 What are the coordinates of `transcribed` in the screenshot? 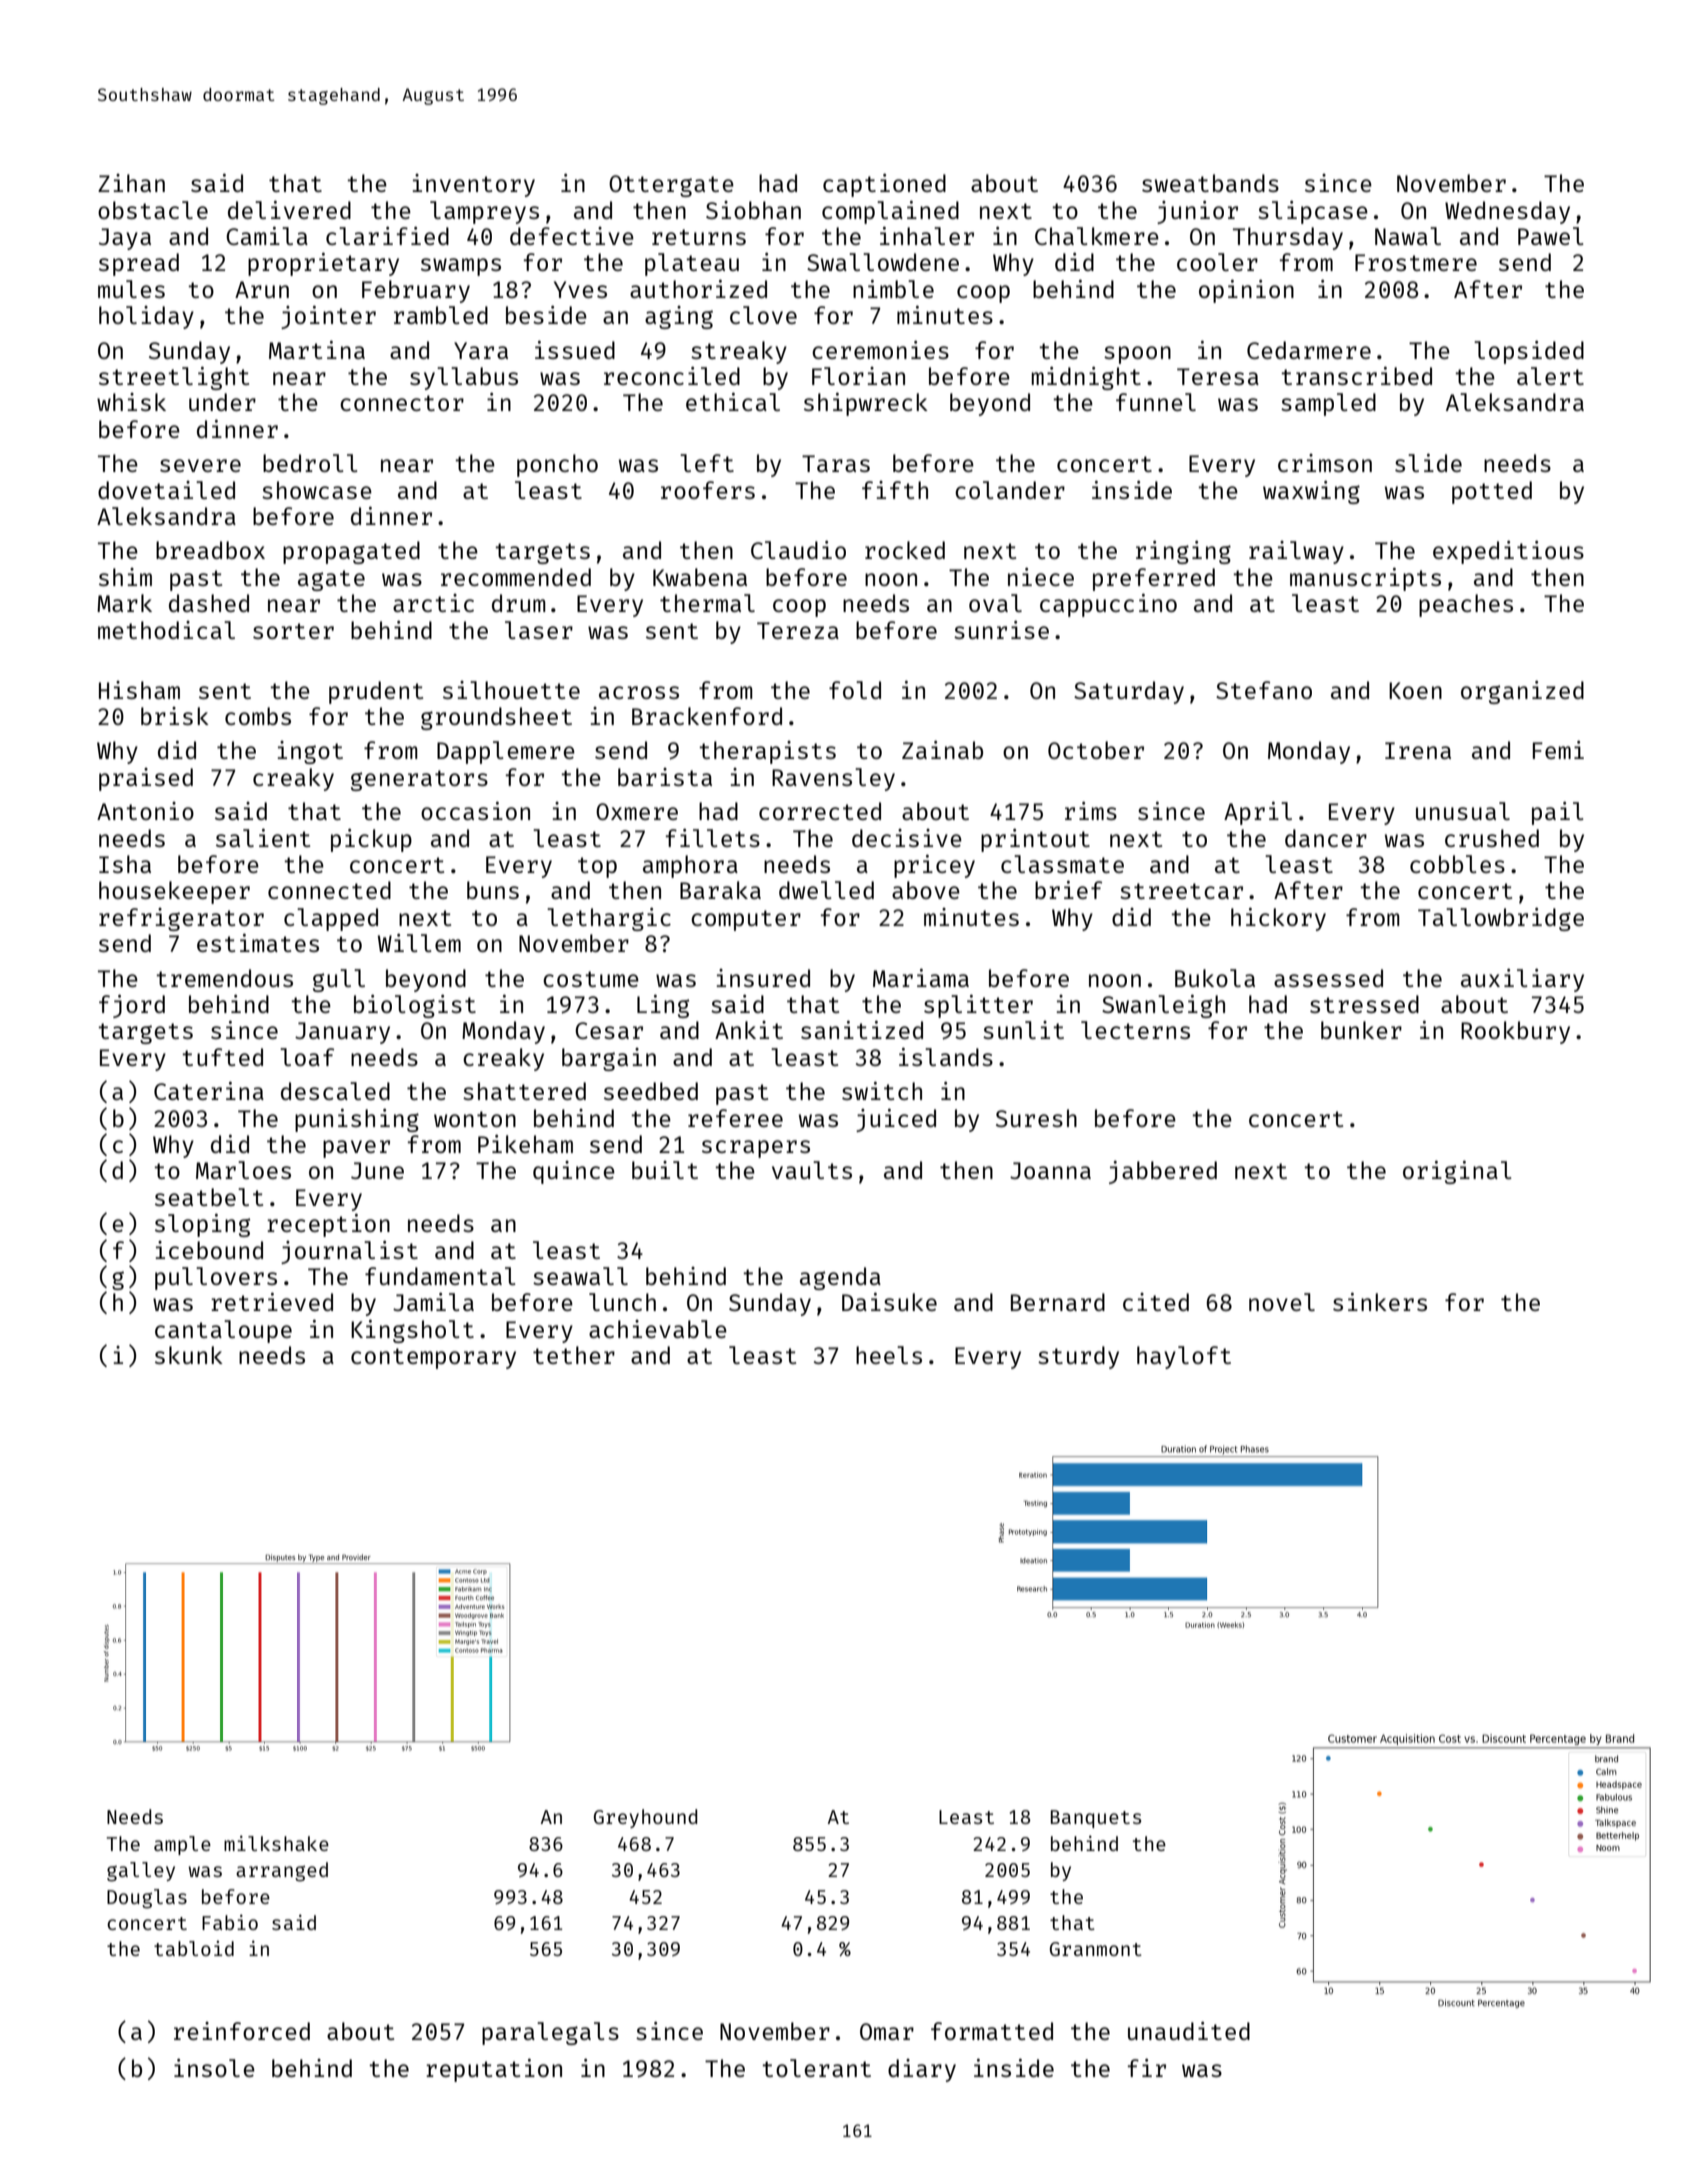 It's located at (1356, 376).
